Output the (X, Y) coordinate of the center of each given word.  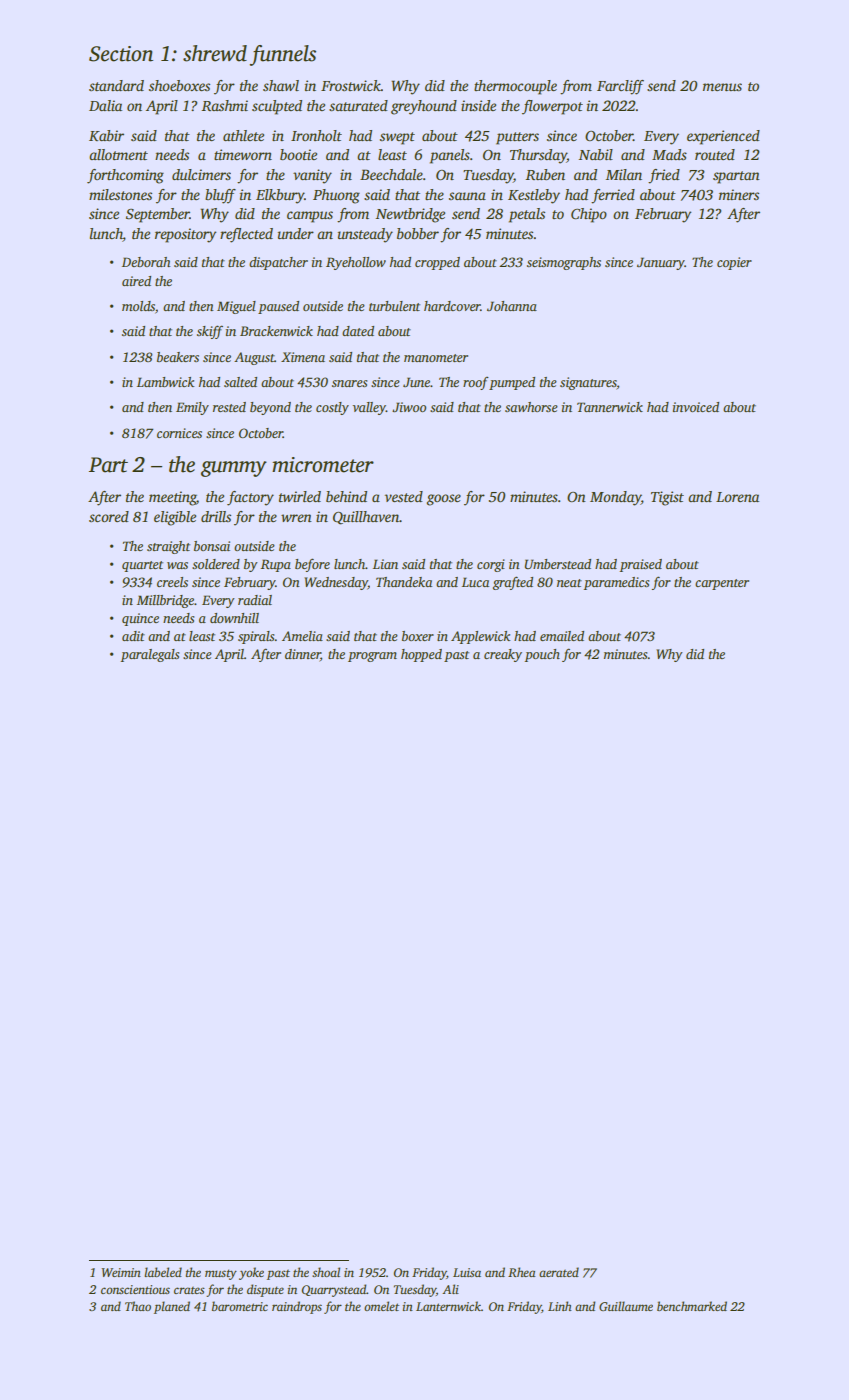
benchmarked (692, 1306)
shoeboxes (179, 85)
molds (138, 306)
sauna (467, 196)
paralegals (150, 655)
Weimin (121, 1272)
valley (369, 408)
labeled (163, 1272)
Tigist (667, 498)
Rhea (522, 1272)
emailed (562, 636)
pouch (542, 655)
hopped (421, 655)
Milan (624, 174)
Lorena (737, 497)
